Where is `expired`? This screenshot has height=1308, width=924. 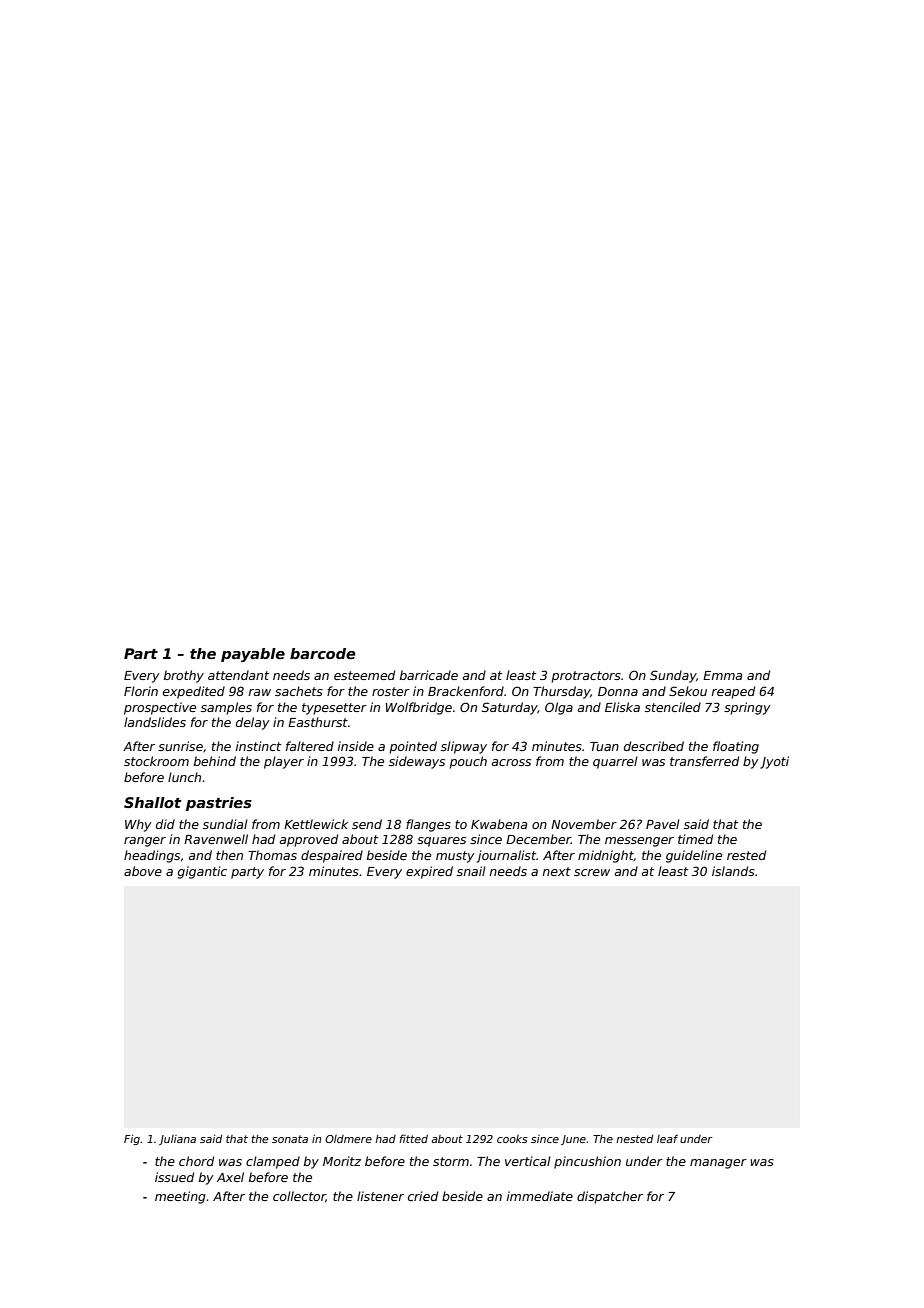
expired is located at coordinates (429, 872).
